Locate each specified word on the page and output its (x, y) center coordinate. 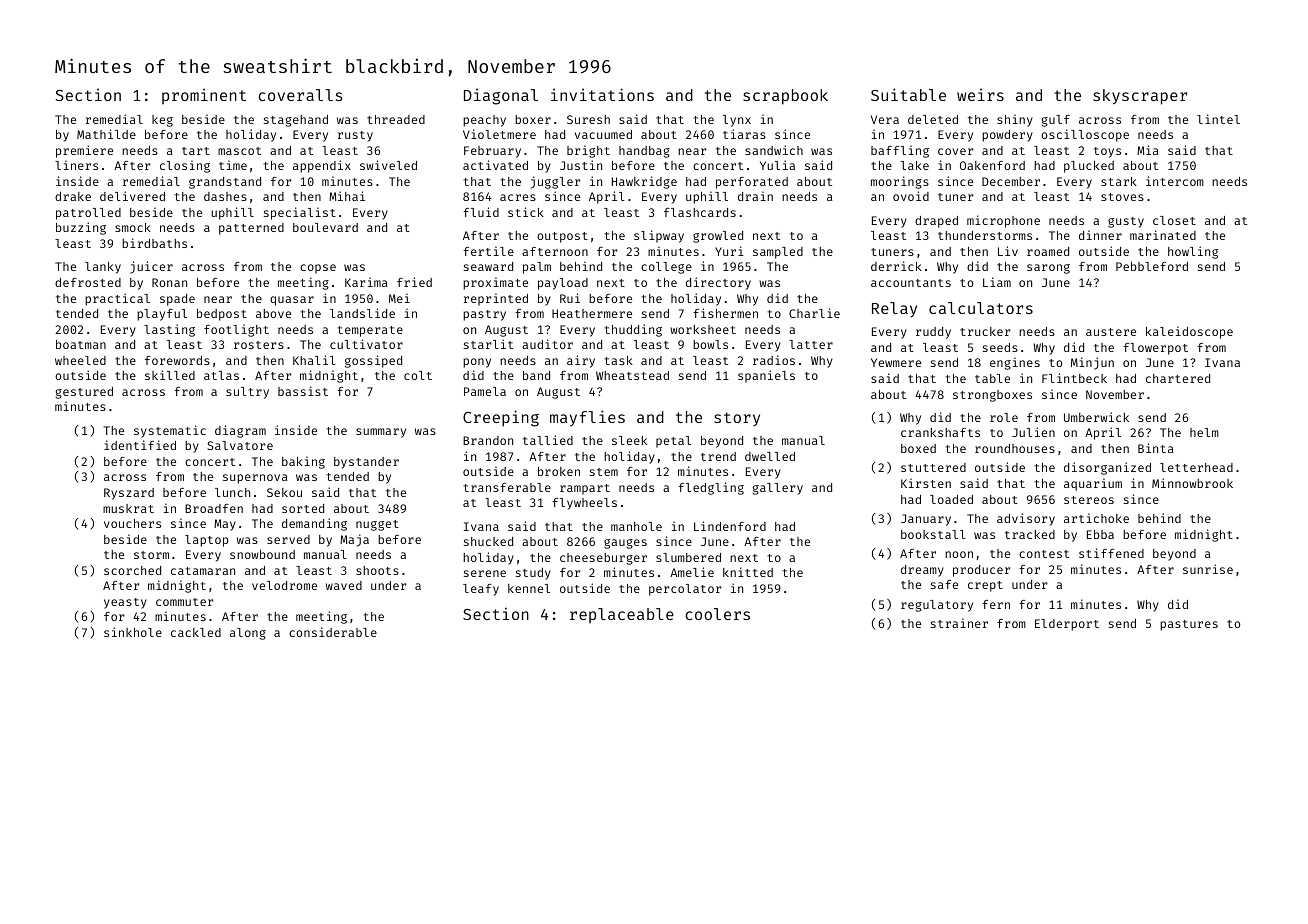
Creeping (501, 418)
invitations (602, 94)
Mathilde (106, 134)
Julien (1033, 432)
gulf (1056, 121)
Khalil (314, 360)
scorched (132, 570)
